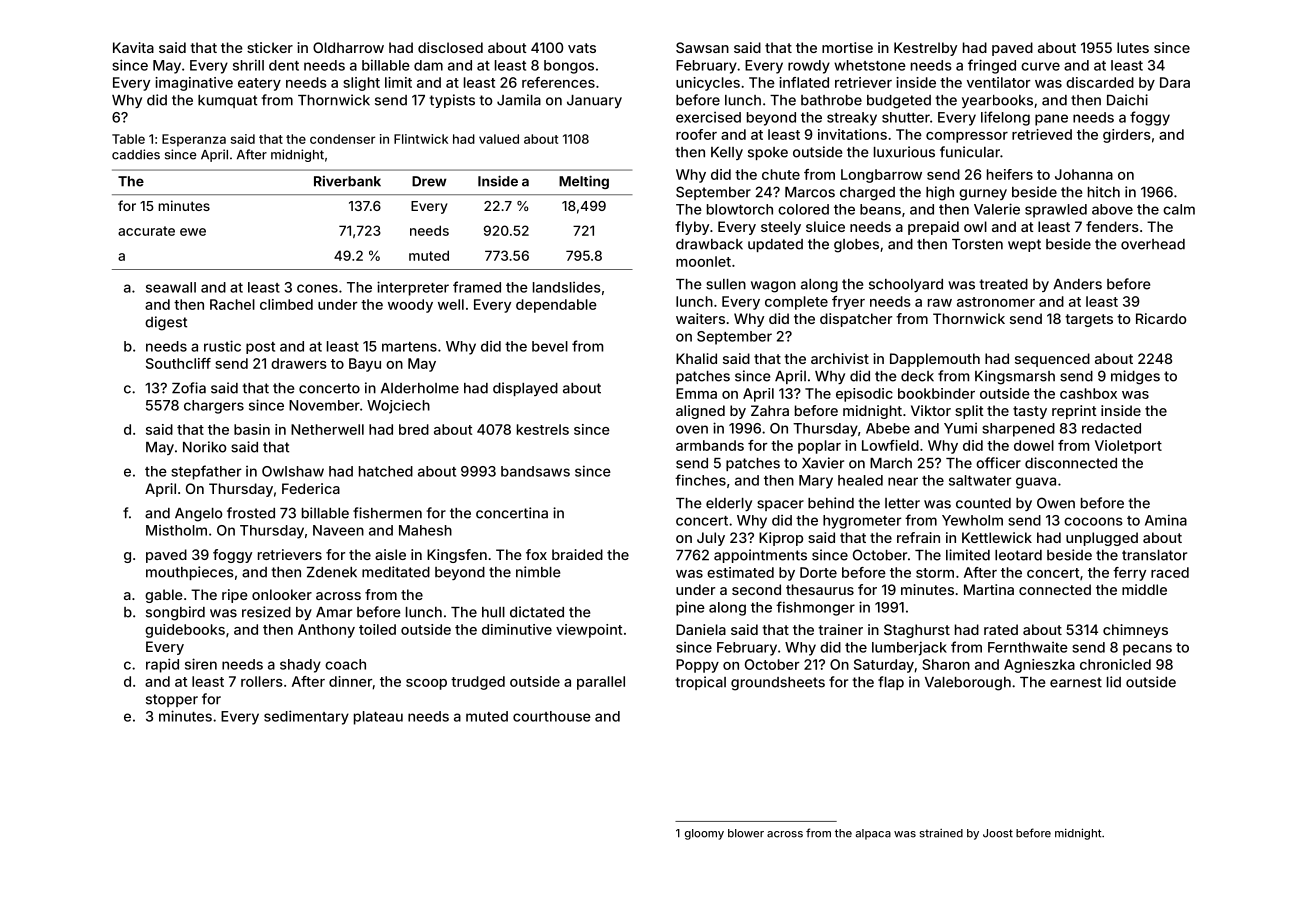  Describe the element at coordinates (809, 67) in the document. I see `rowdy` at that location.
